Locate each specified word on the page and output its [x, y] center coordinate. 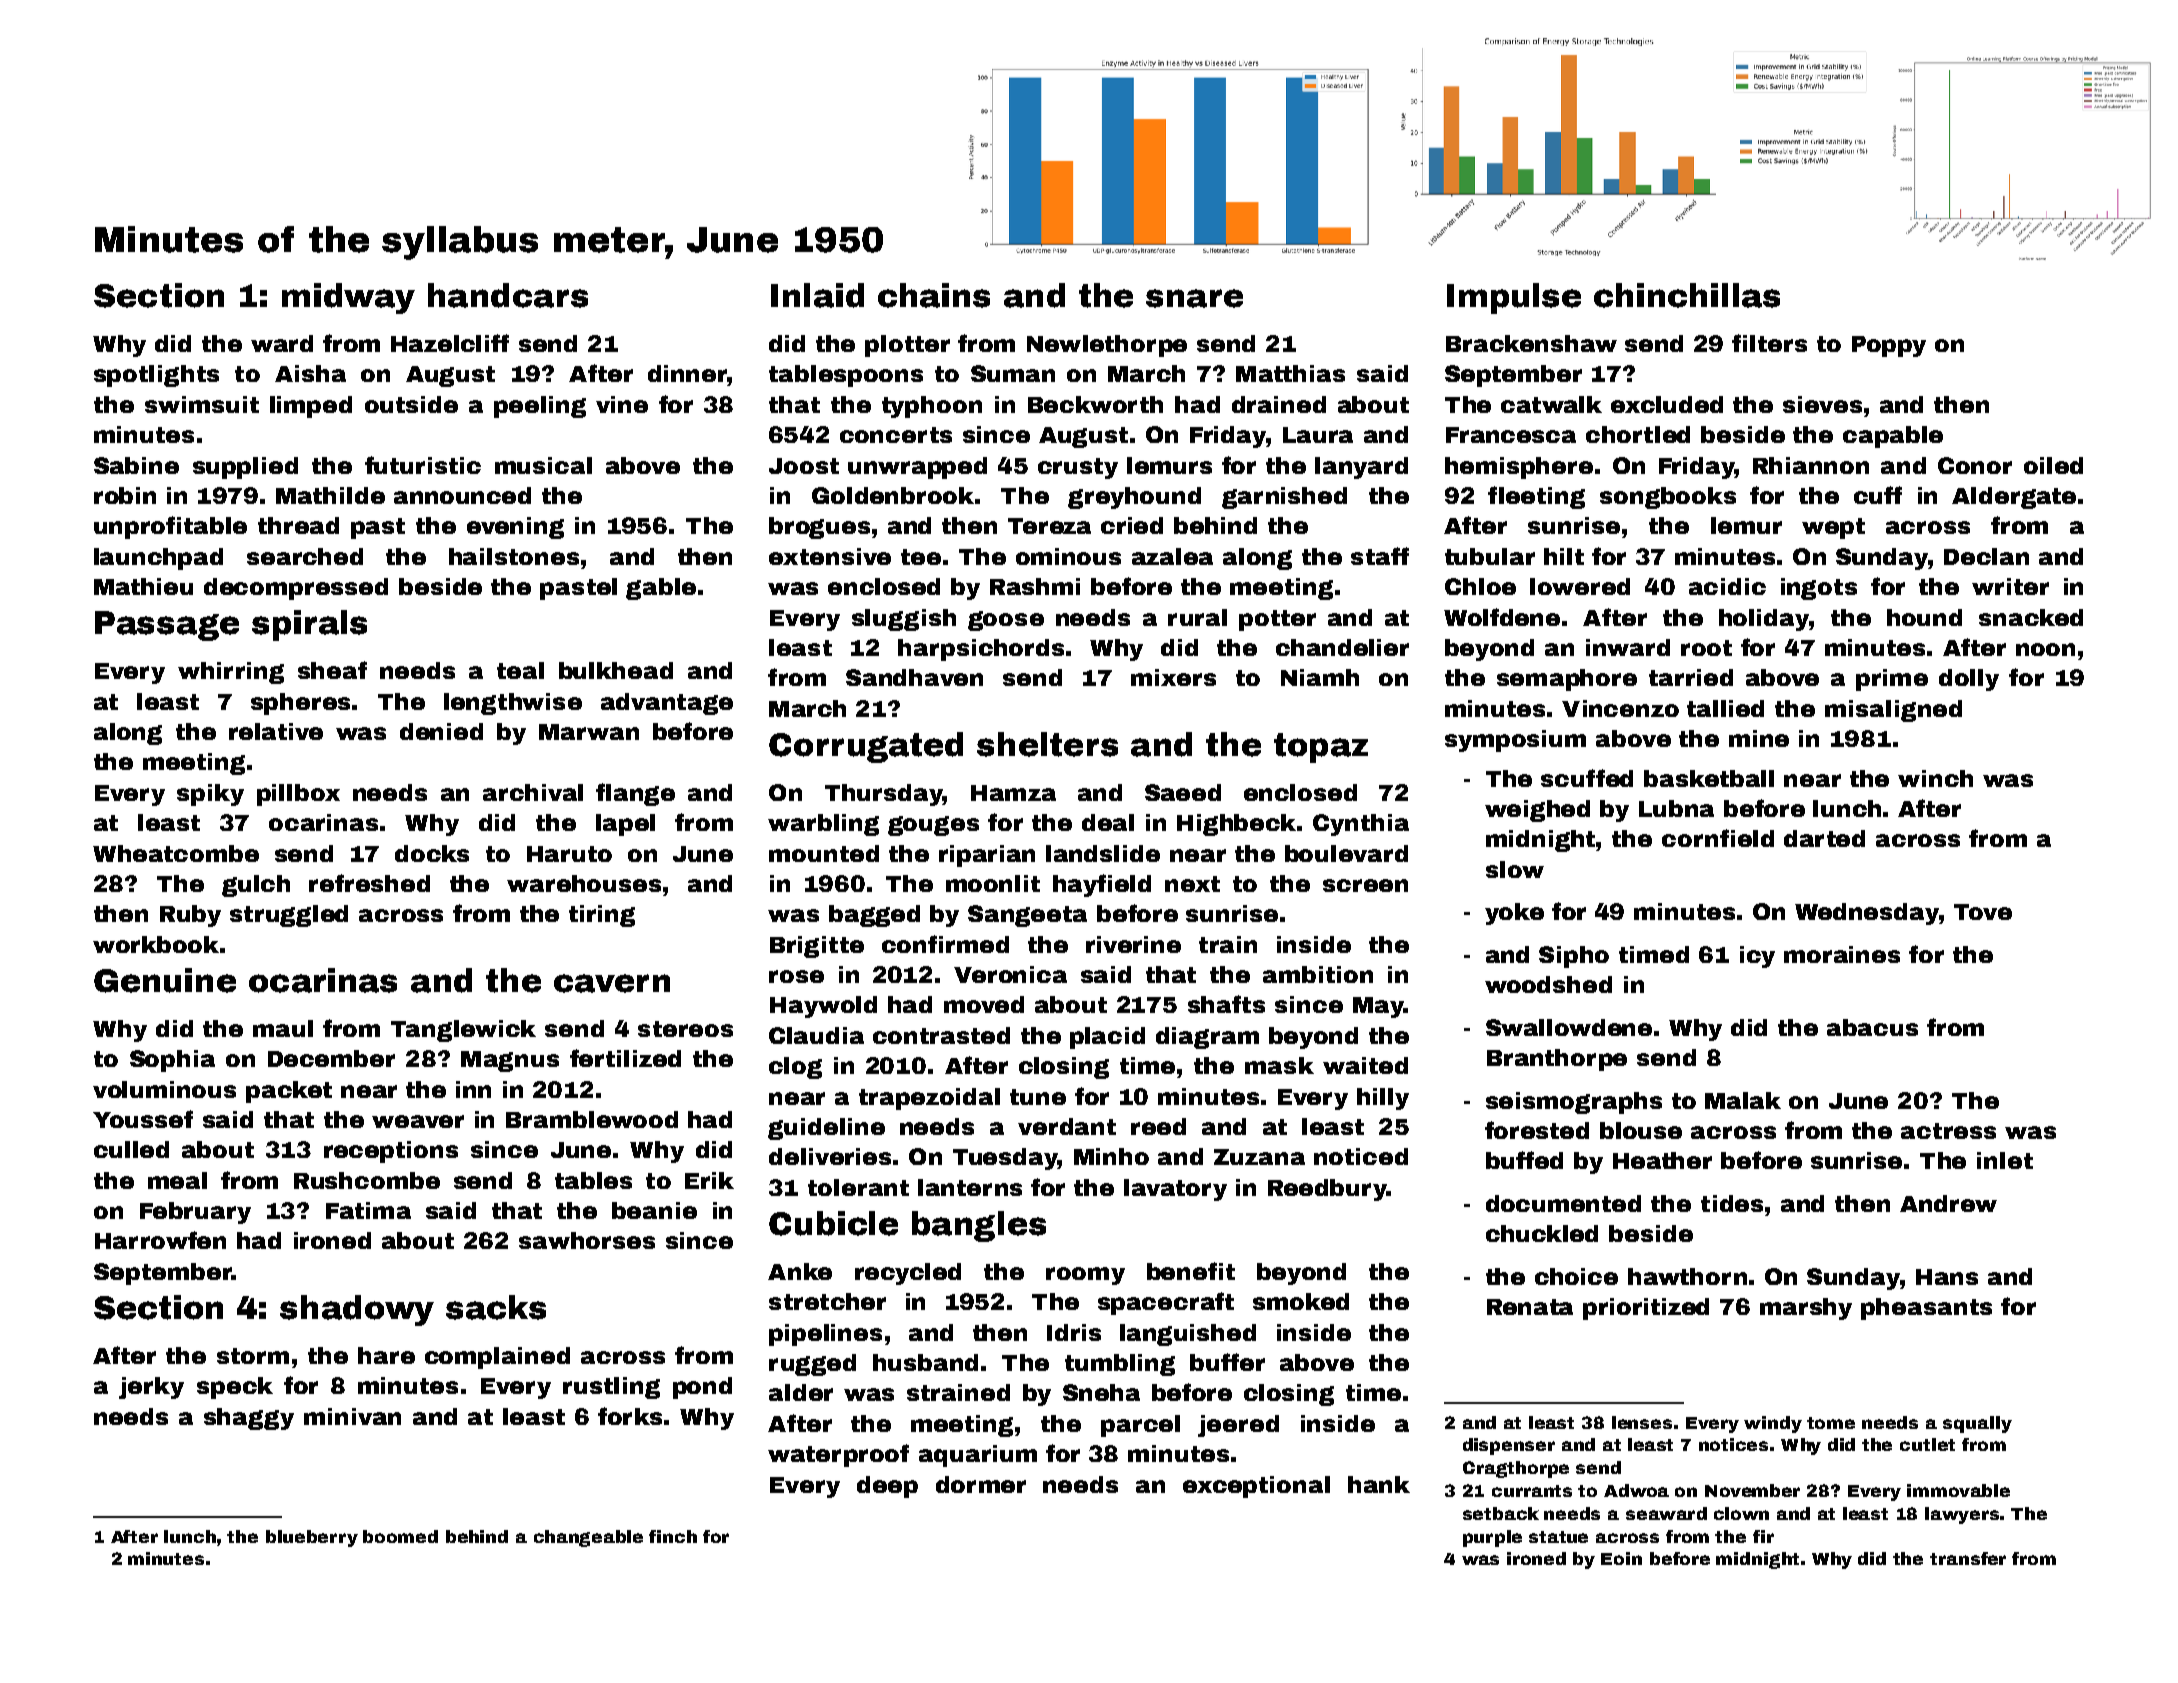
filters [1769, 343]
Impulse [1514, 298]
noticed [1361, 1156]
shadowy [357, 1310]
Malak [1743, 1100]
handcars [508, 295]
